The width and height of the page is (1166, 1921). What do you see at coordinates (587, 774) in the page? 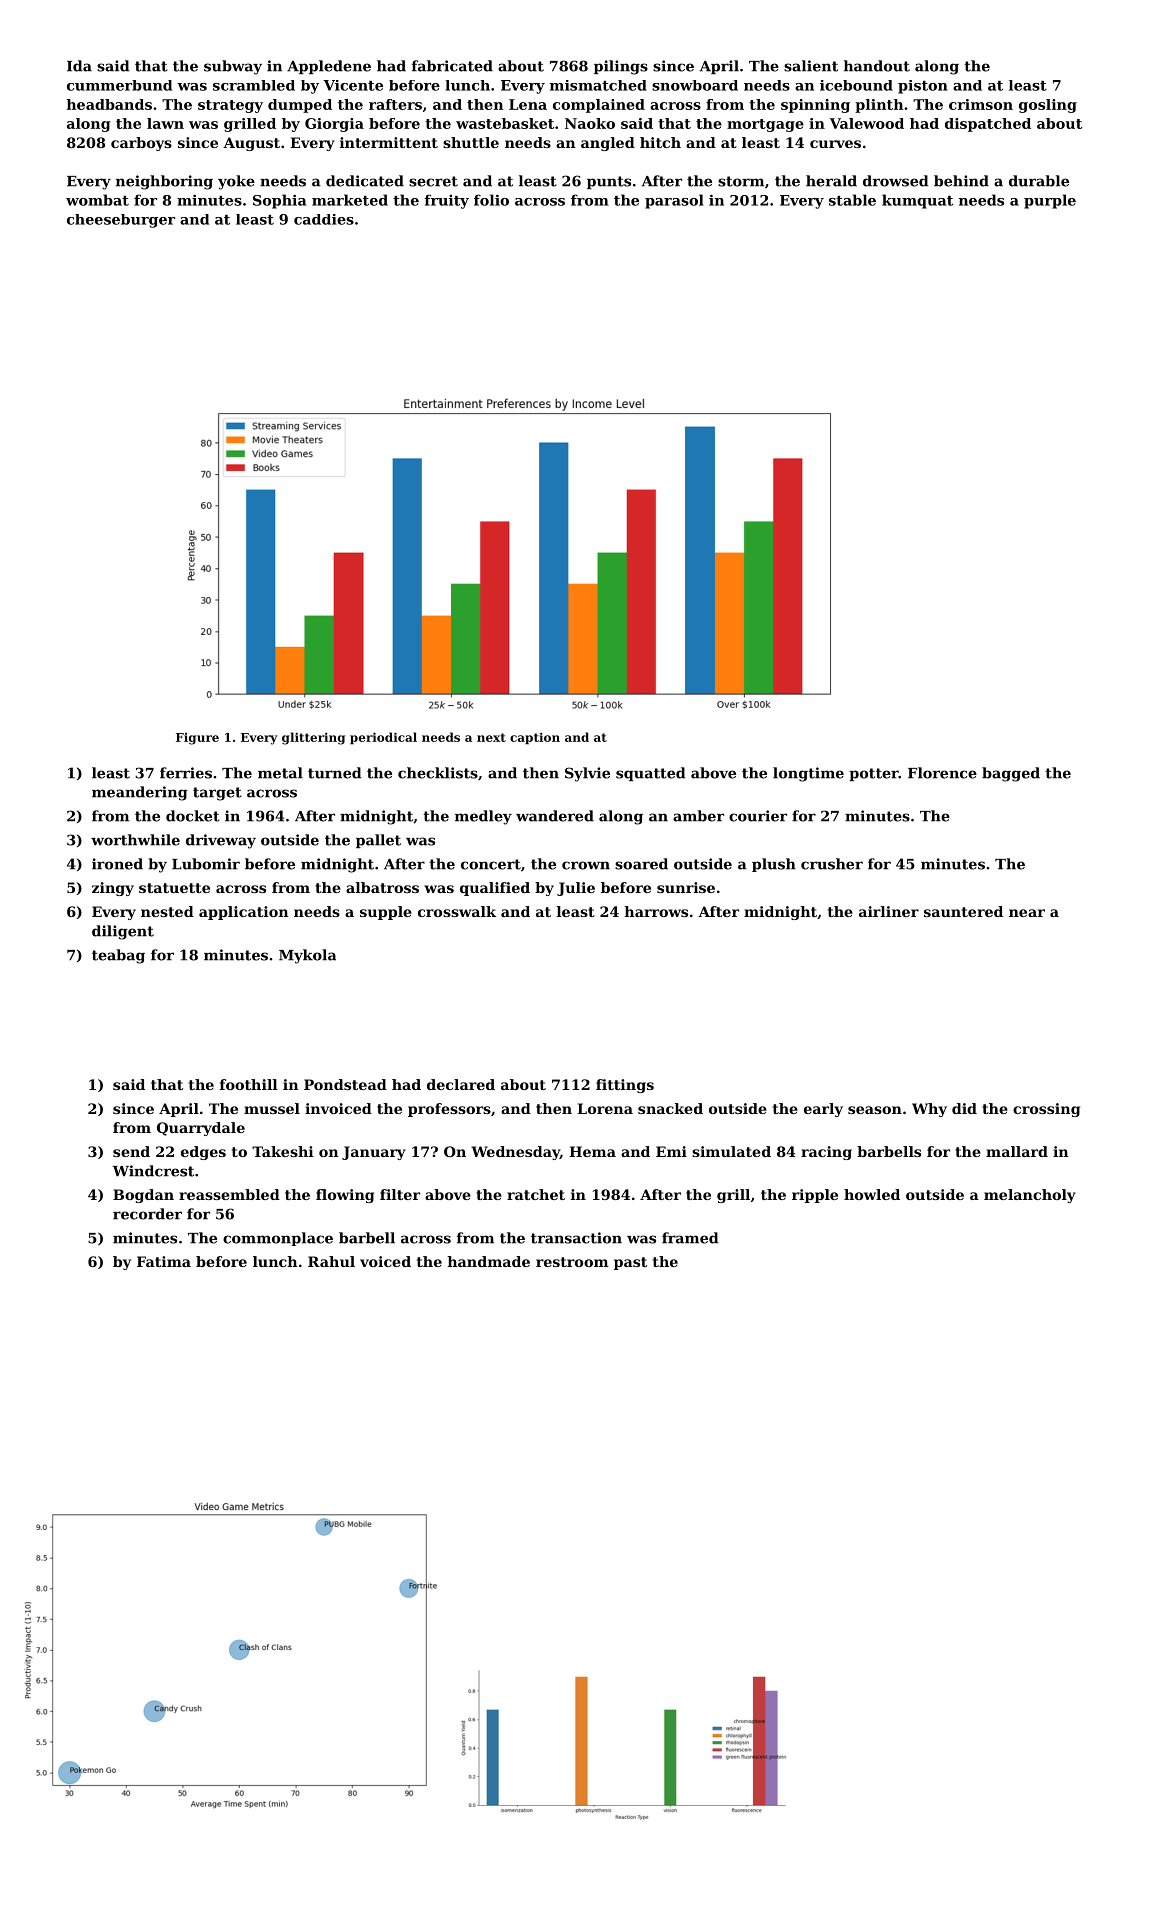
I see `Sylvie` at bounding box center [587, 774].
